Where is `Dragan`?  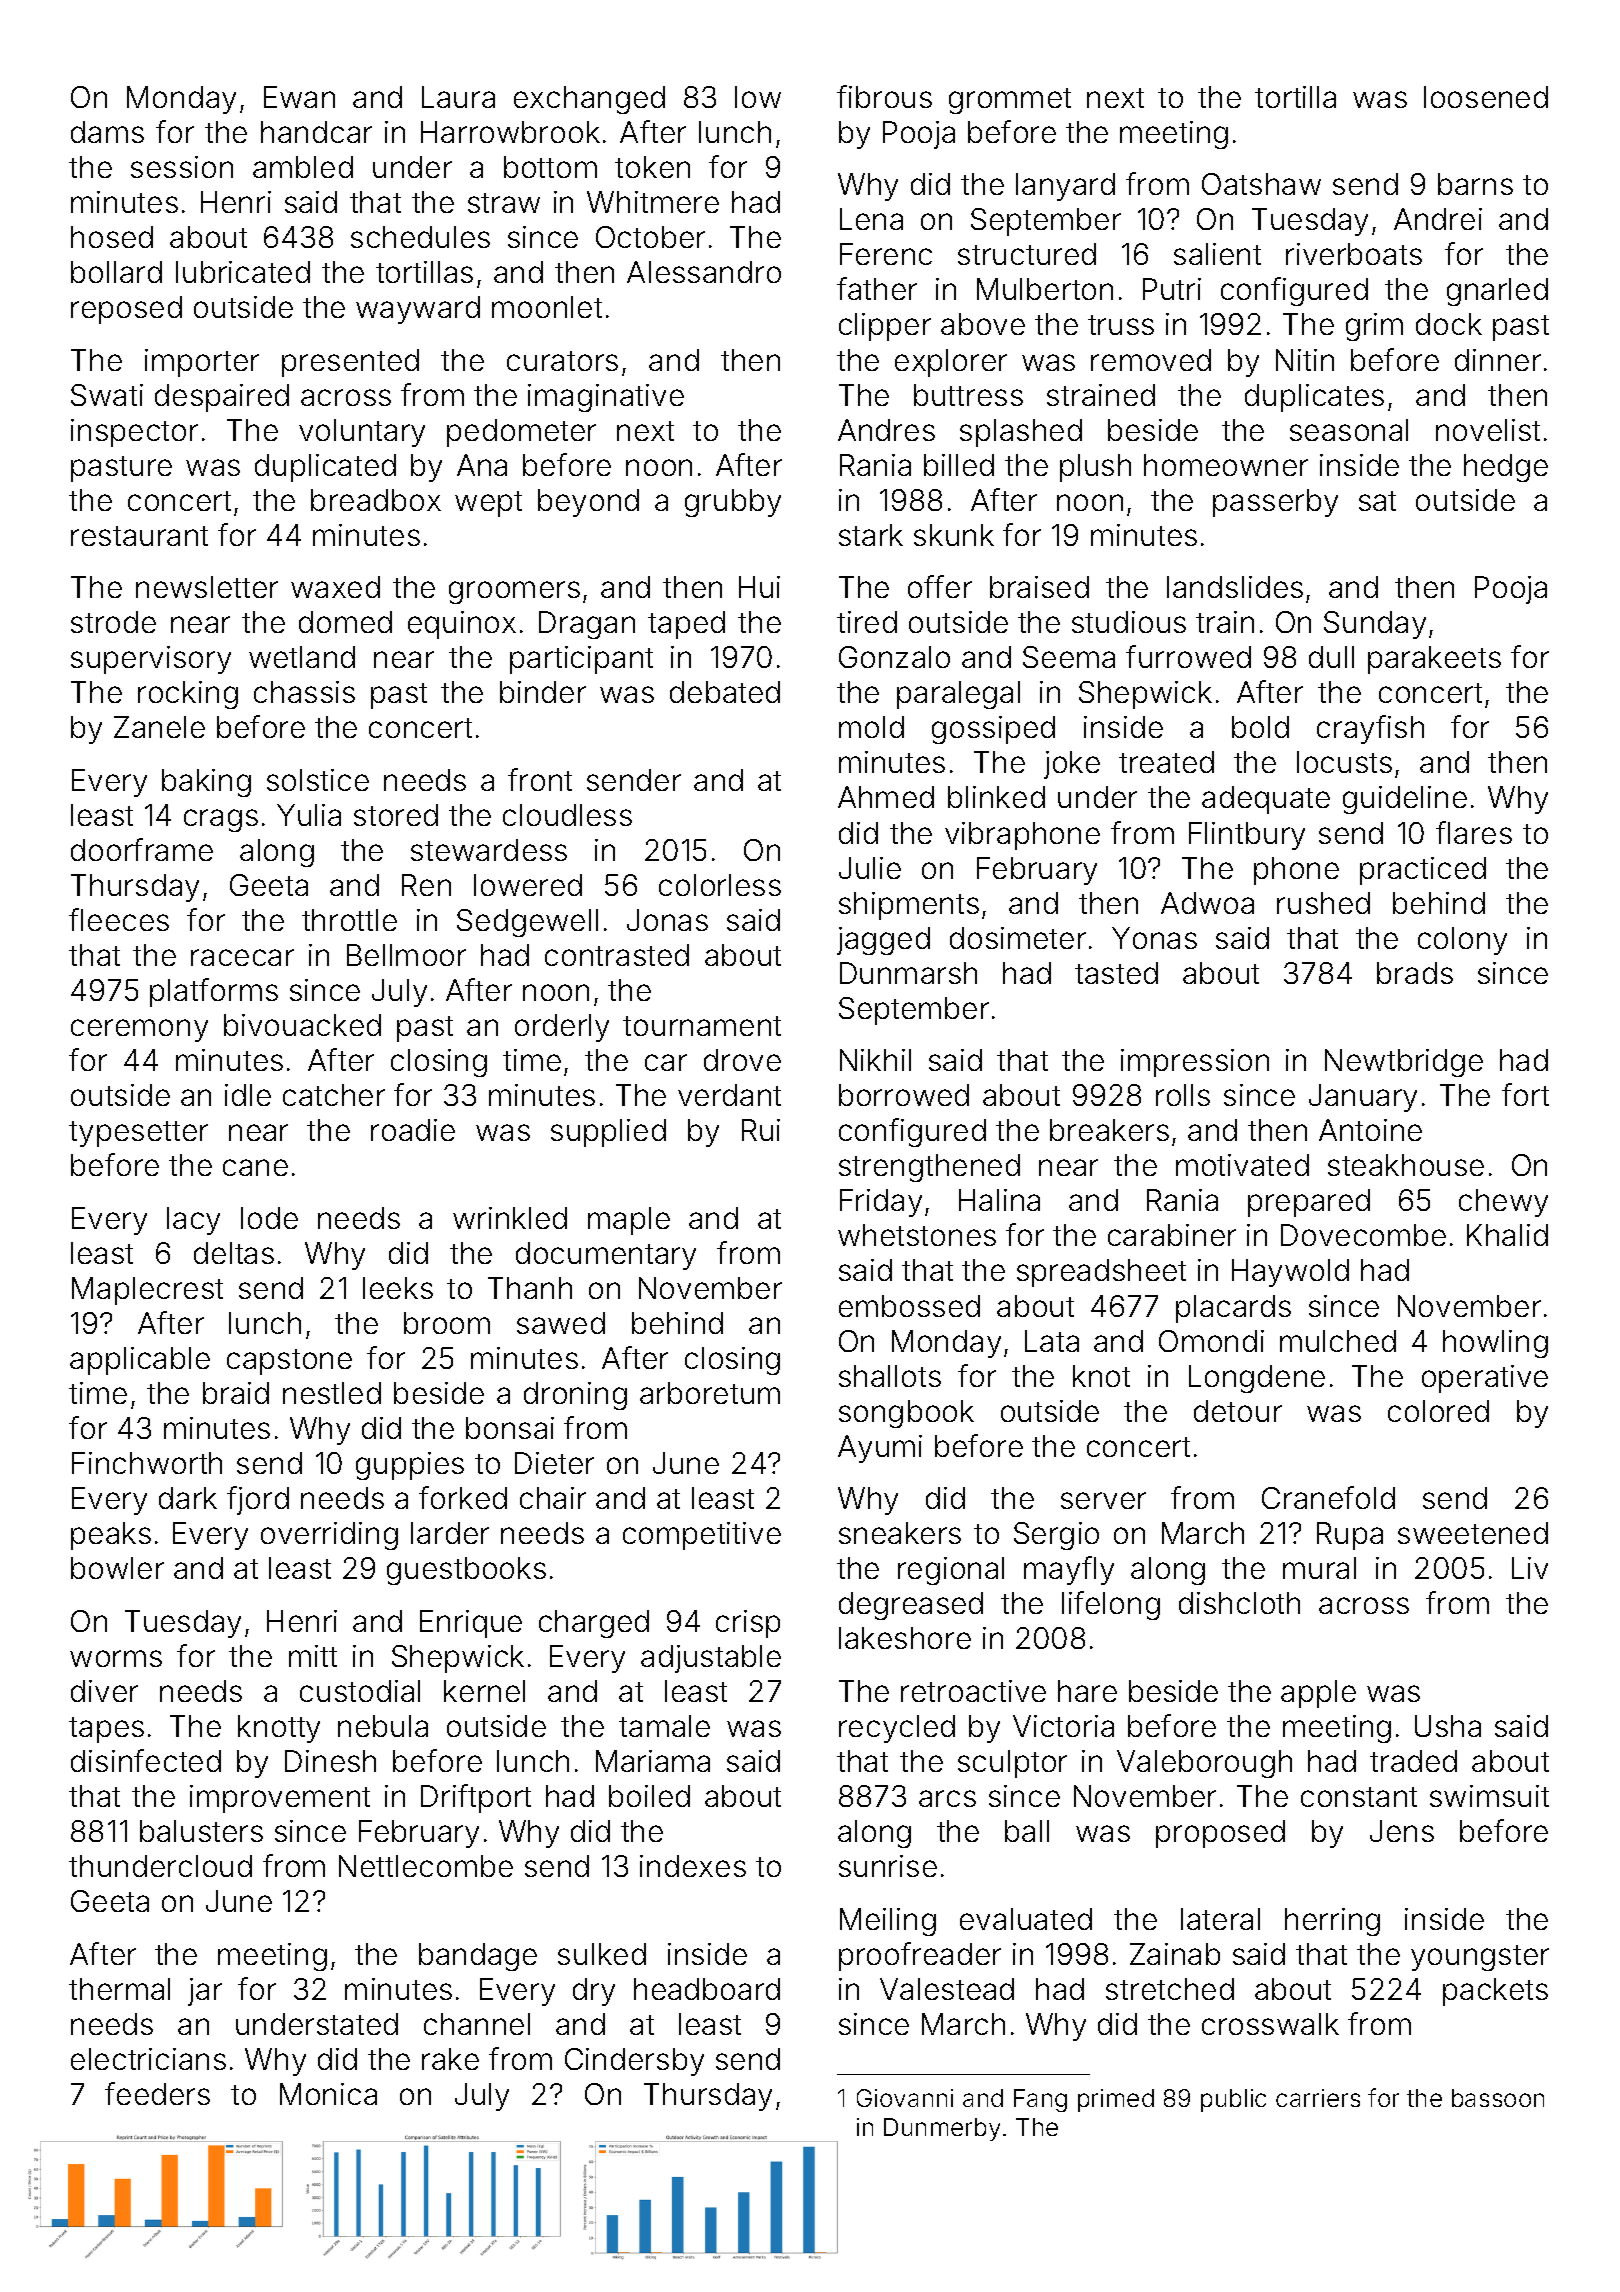
Dragan is located at coordinates (587, 625).
